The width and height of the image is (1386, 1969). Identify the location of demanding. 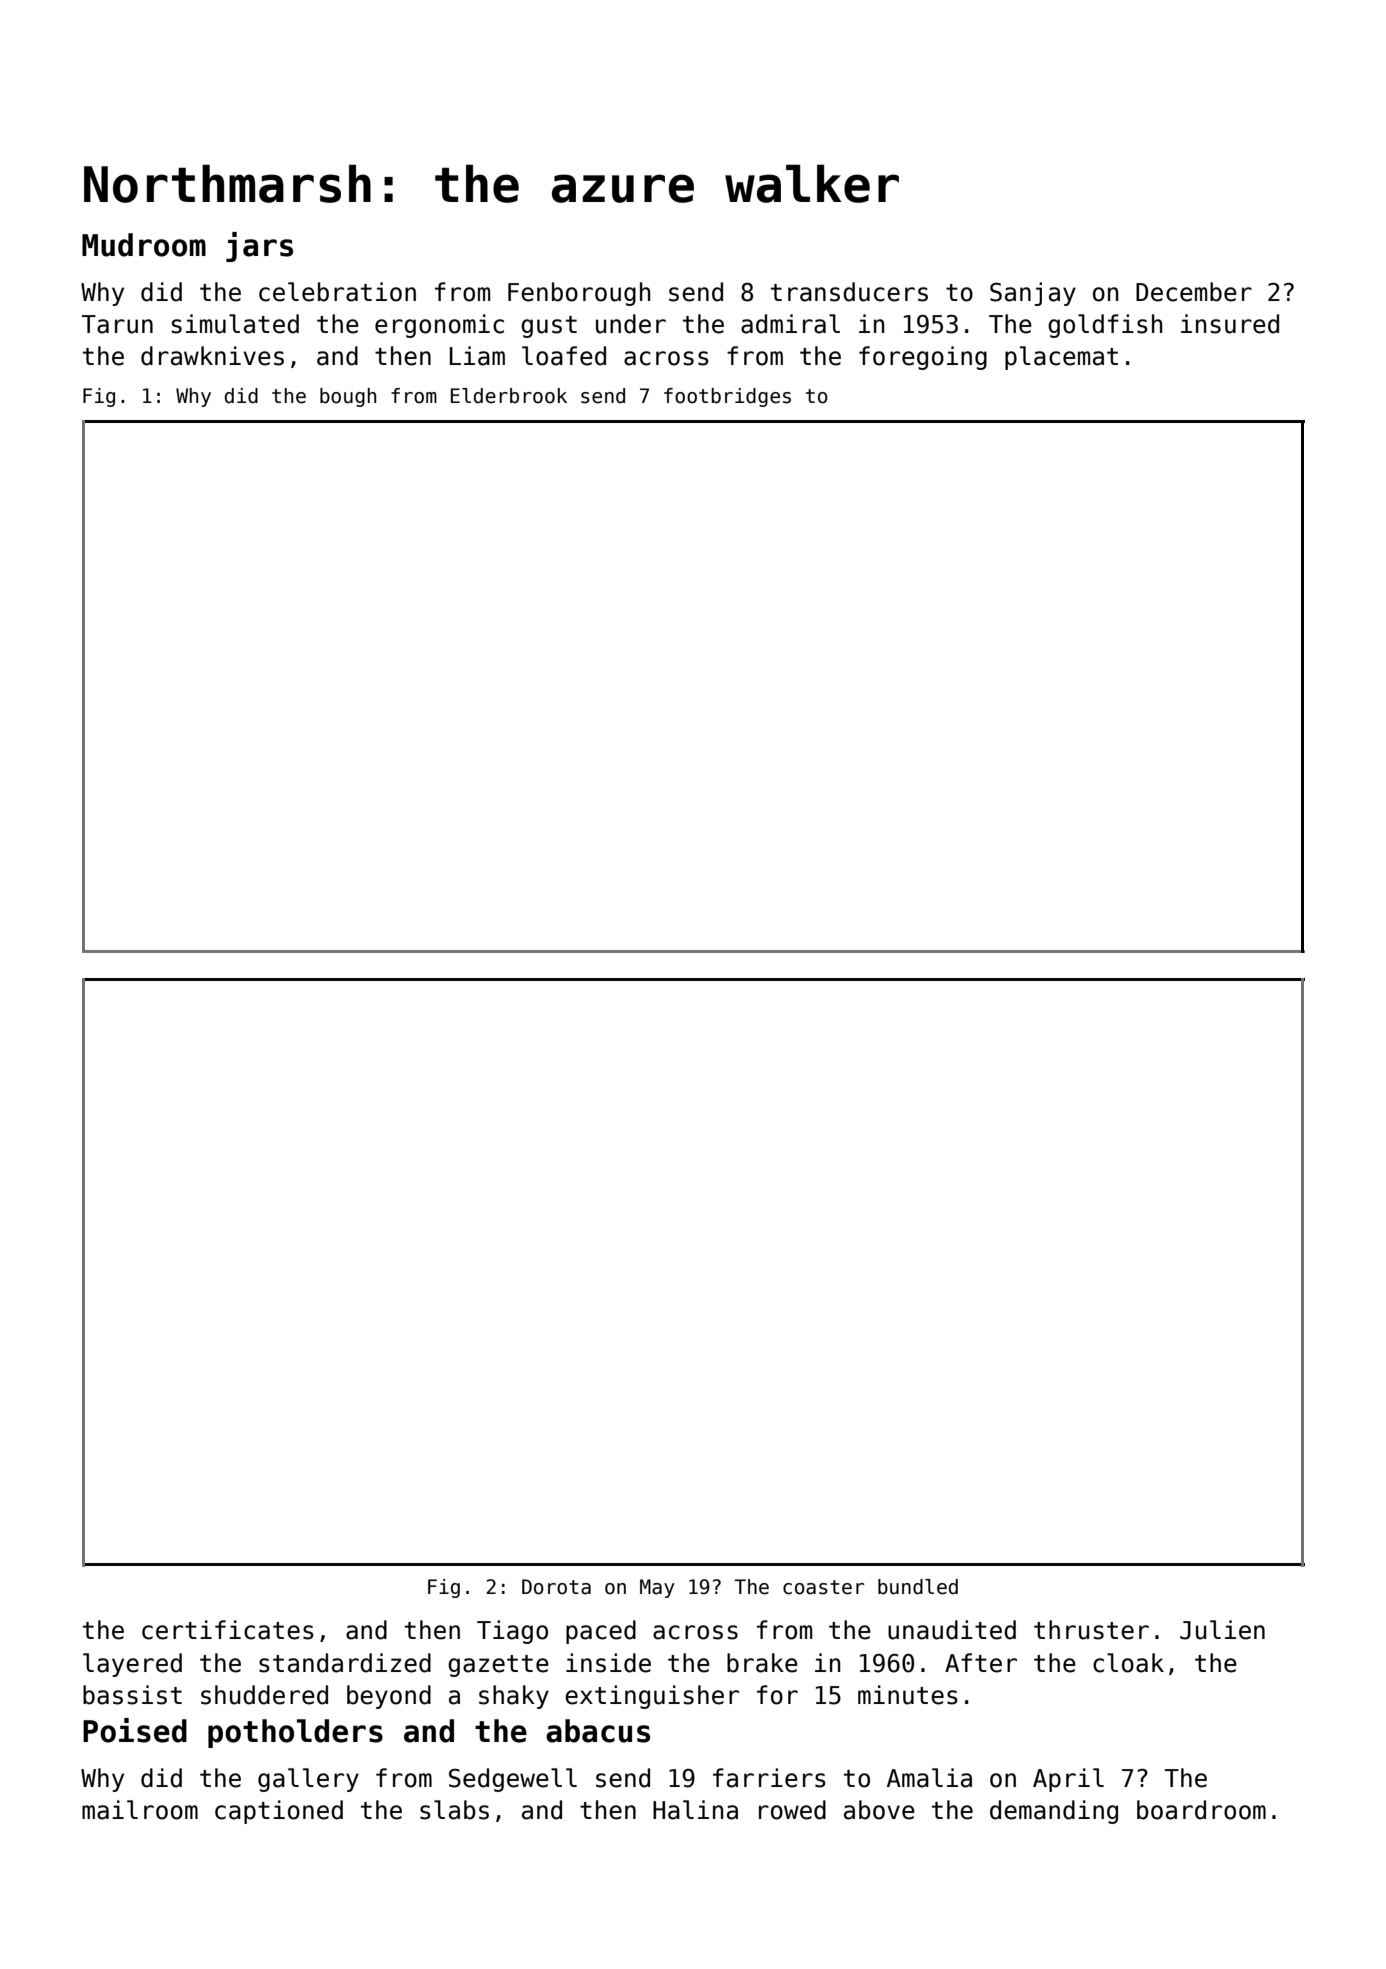
(1054, 1812).
